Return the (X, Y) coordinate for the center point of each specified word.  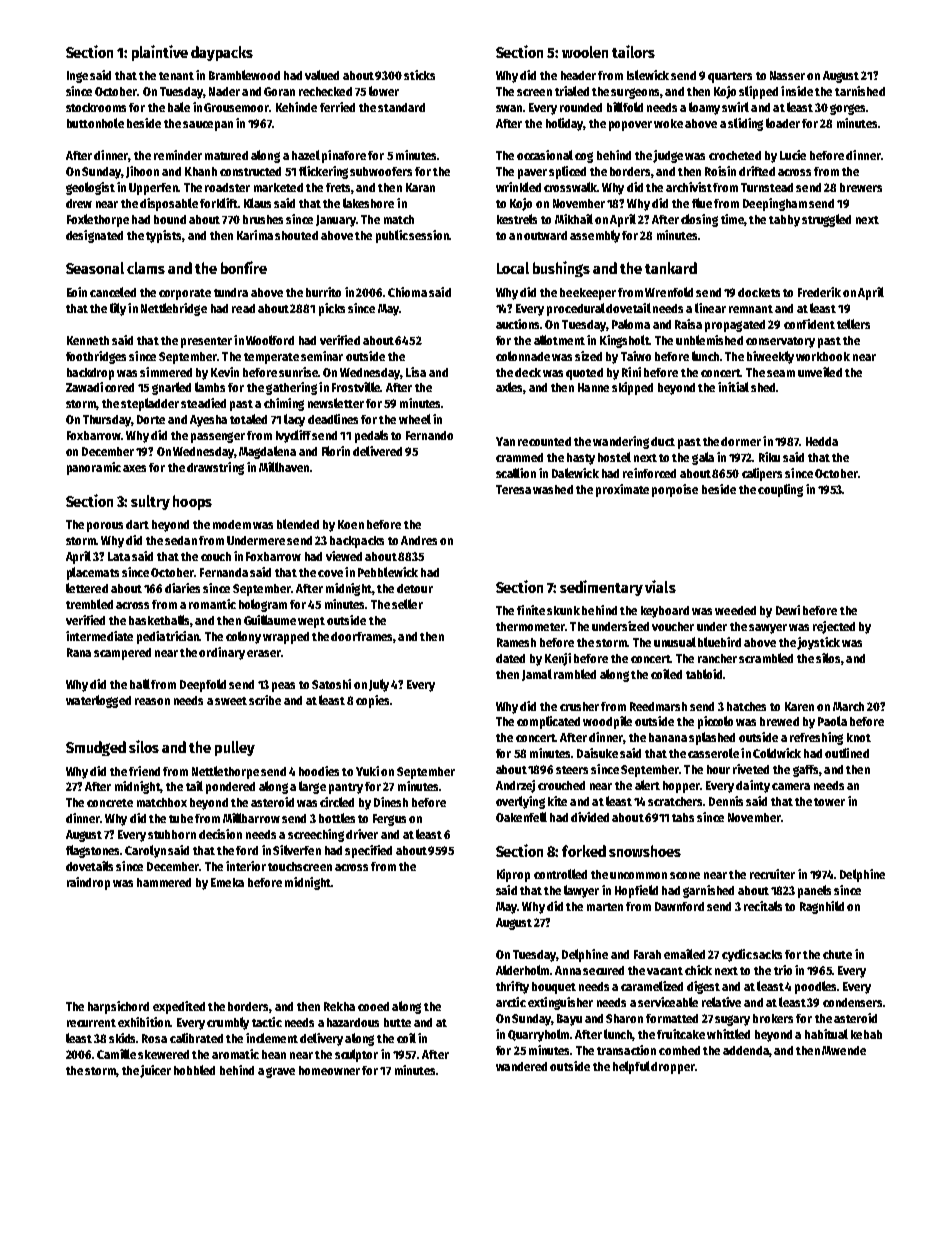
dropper (673, 1068)
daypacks (222, 53)
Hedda (822, 441)
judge (668, 156)
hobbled (194, 1070)
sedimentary (601, 588)
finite (531, 610)
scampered (122, 654)
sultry (150, 502)
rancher (717, 658)
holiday (565, 124)
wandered (521, 1066)
